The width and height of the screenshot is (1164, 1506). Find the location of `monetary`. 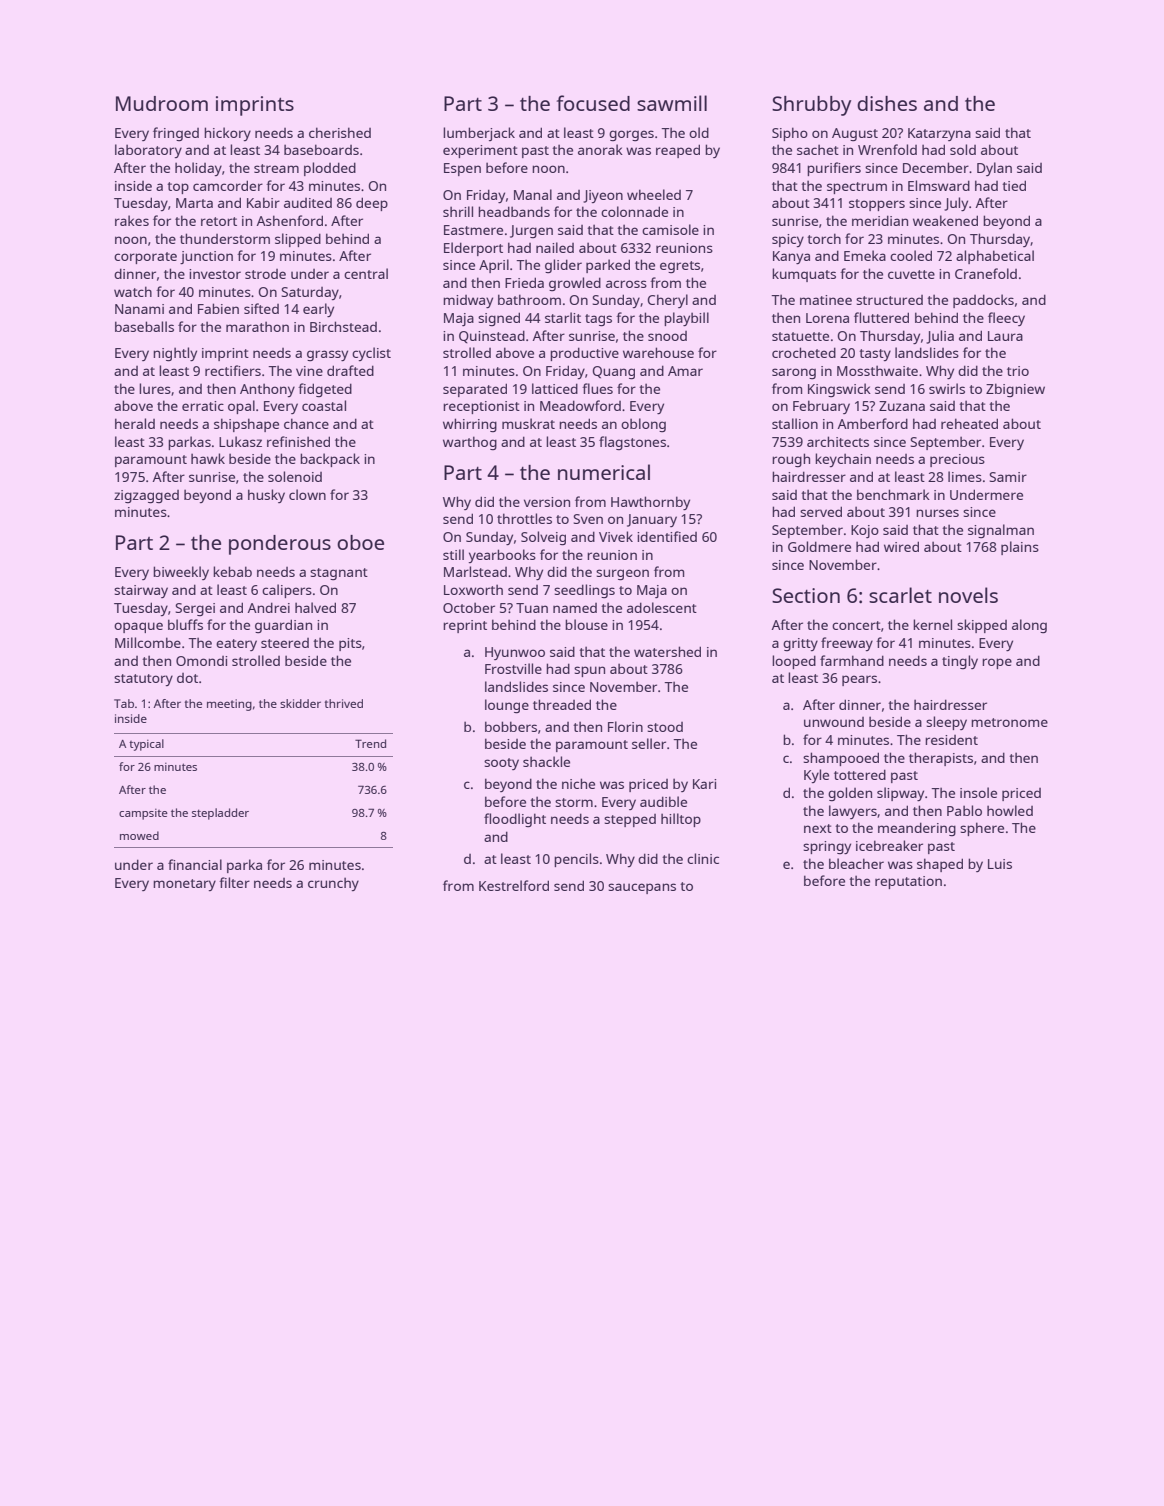

monetary is located at coordinates (184, 885).
